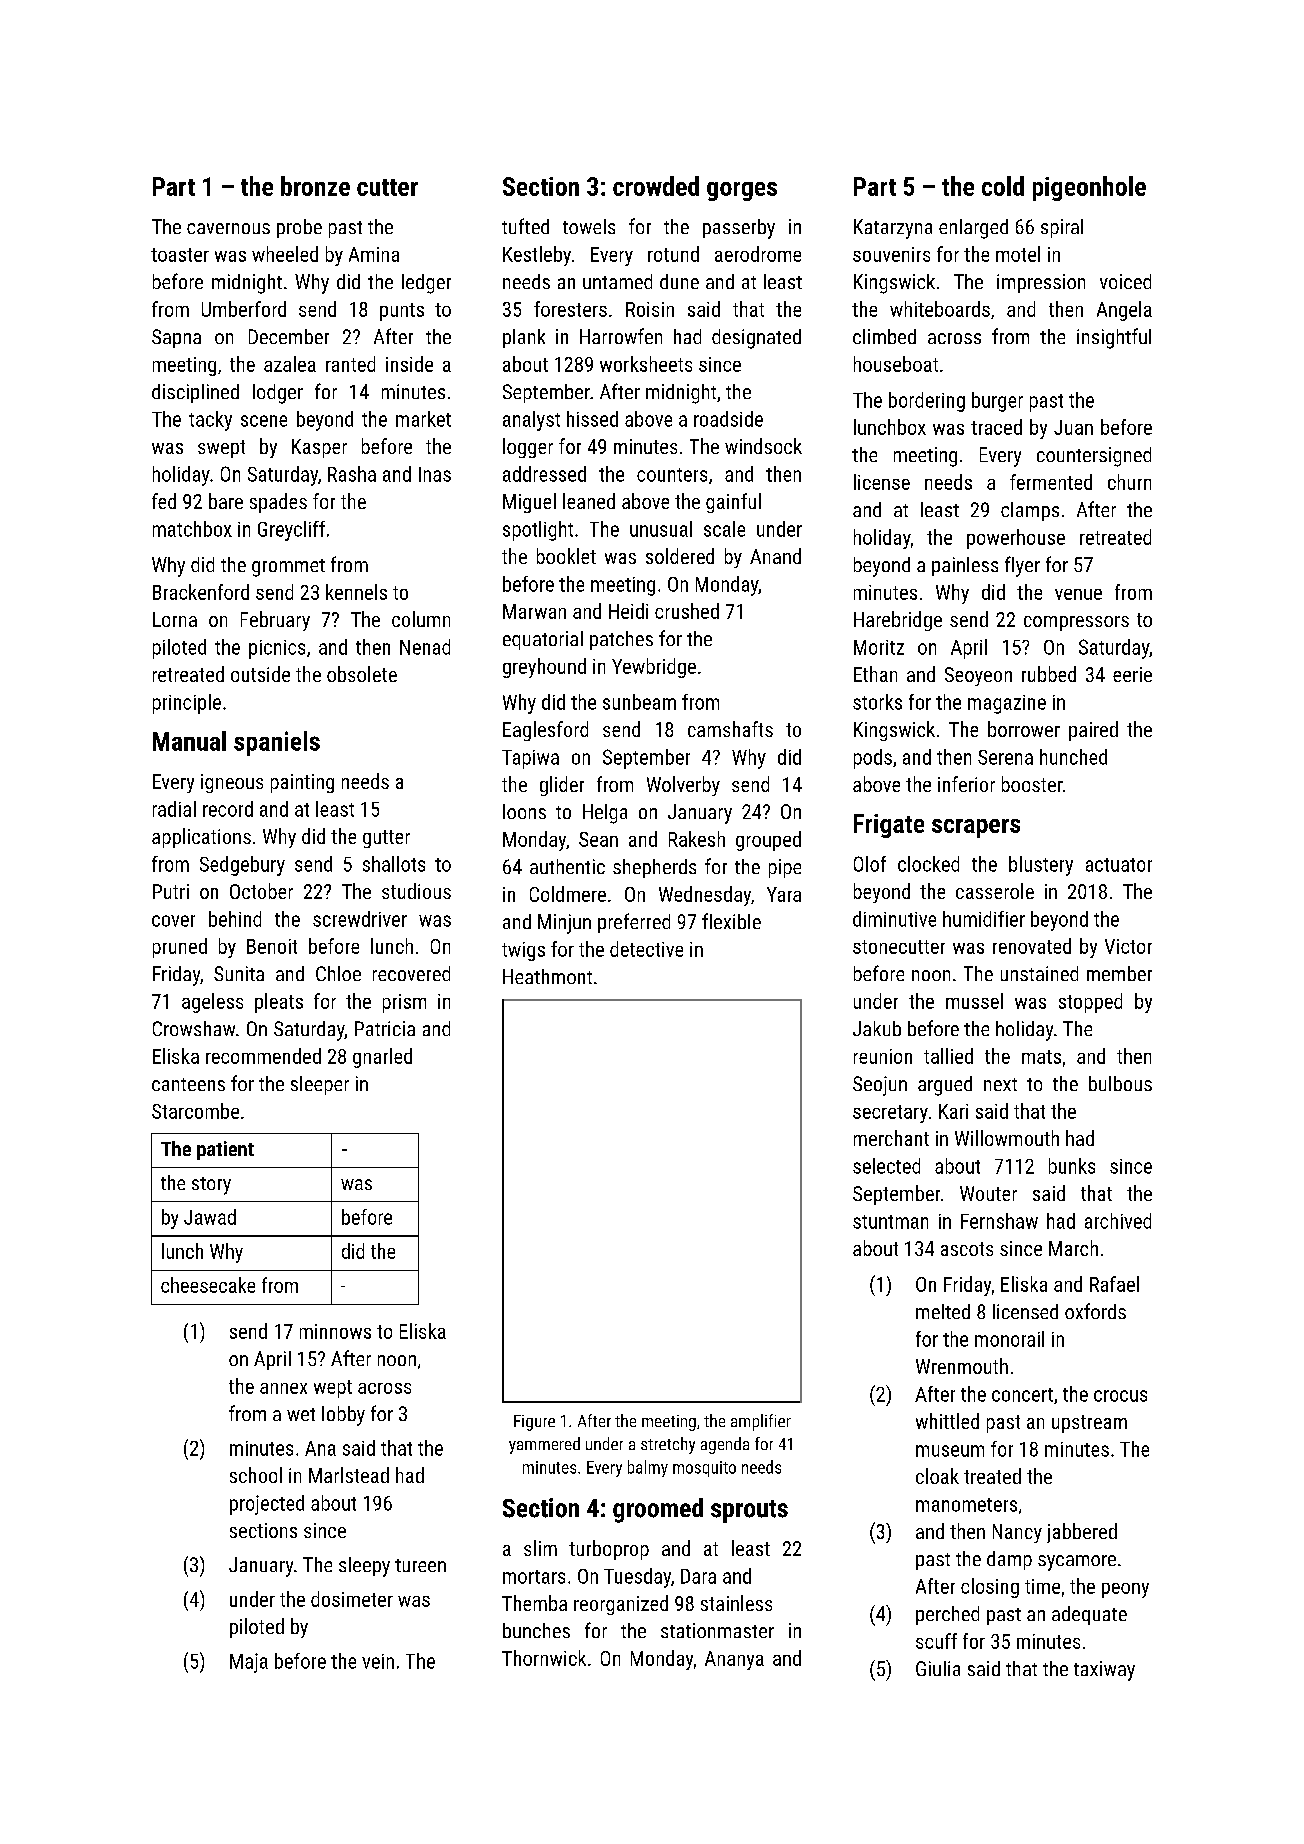 The image size is (1304, 1844). I want to click on Thornwick, so click(544, 1658).
